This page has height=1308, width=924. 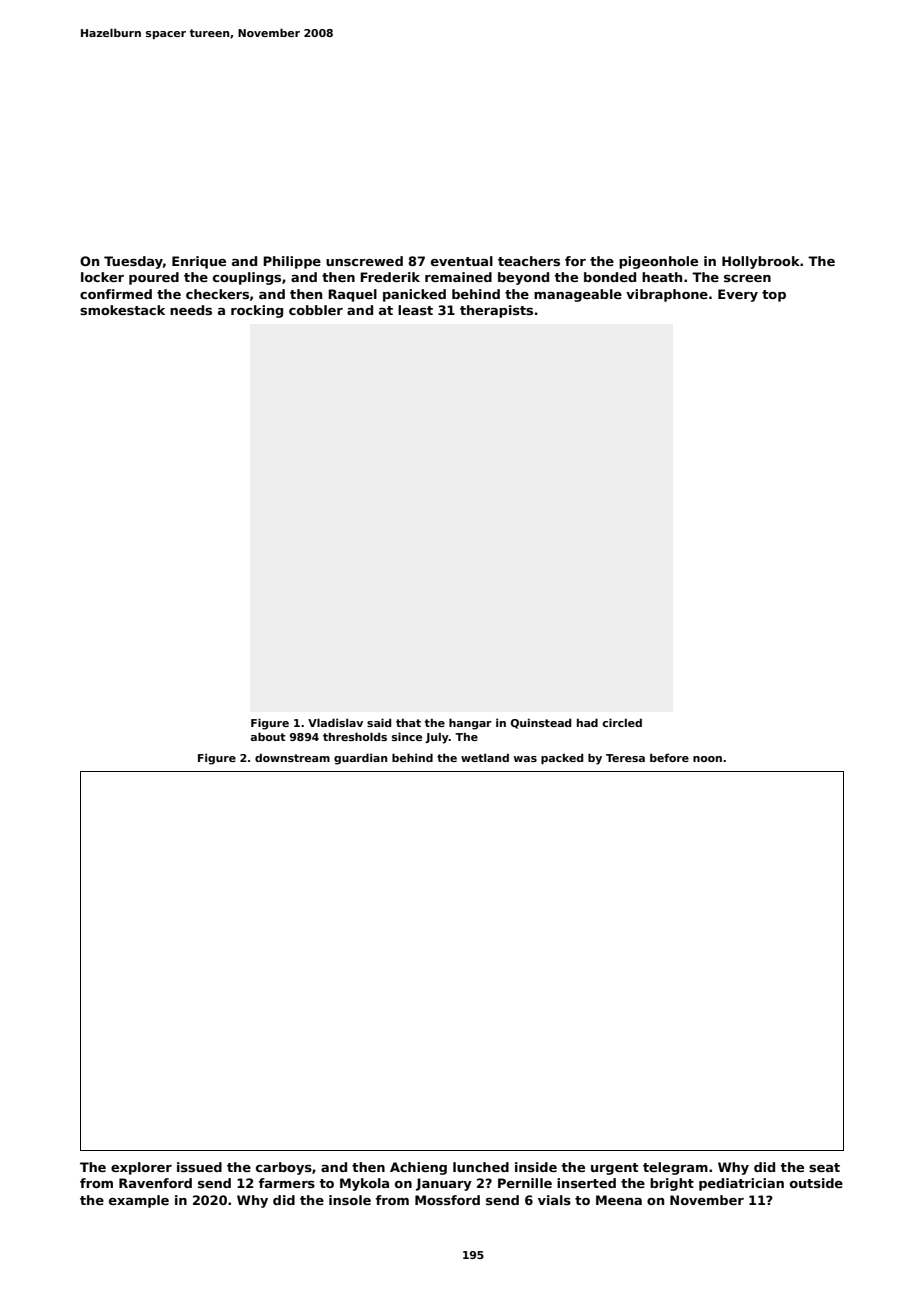 I want to click on Mossford, so click(x=447, y=1200).
